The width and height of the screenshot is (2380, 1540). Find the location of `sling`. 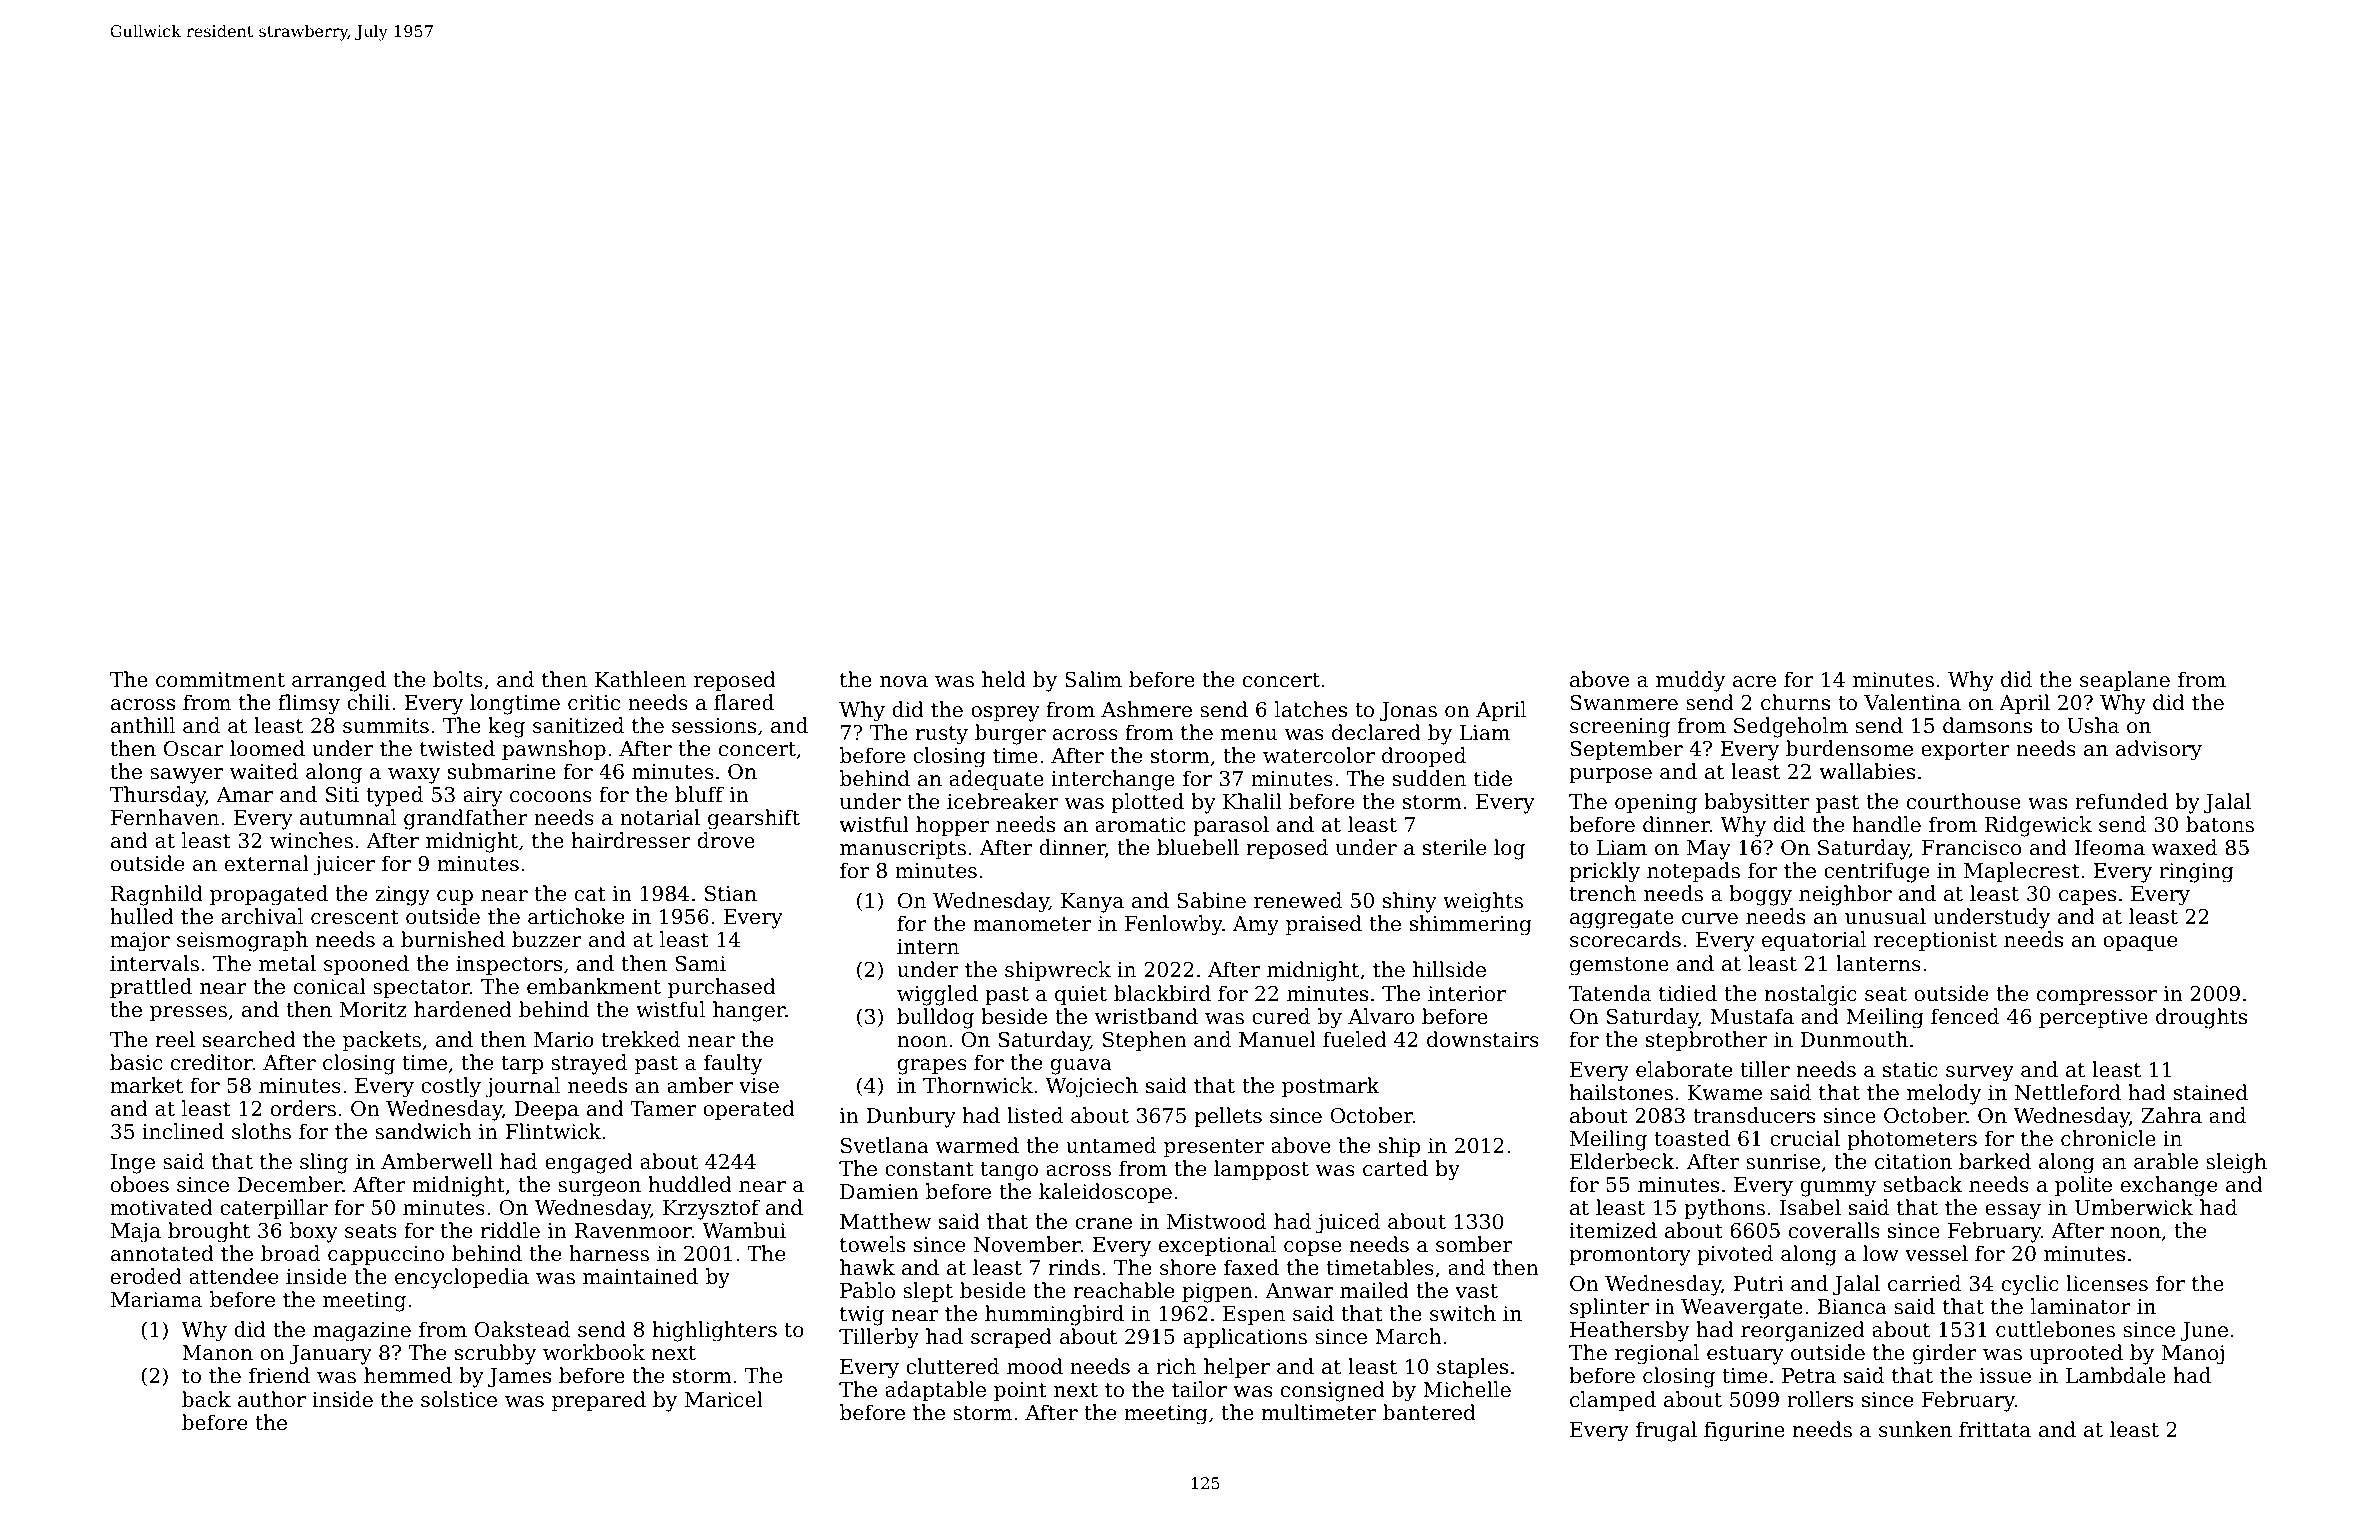

sling is located at coordinates (324, 1163).
